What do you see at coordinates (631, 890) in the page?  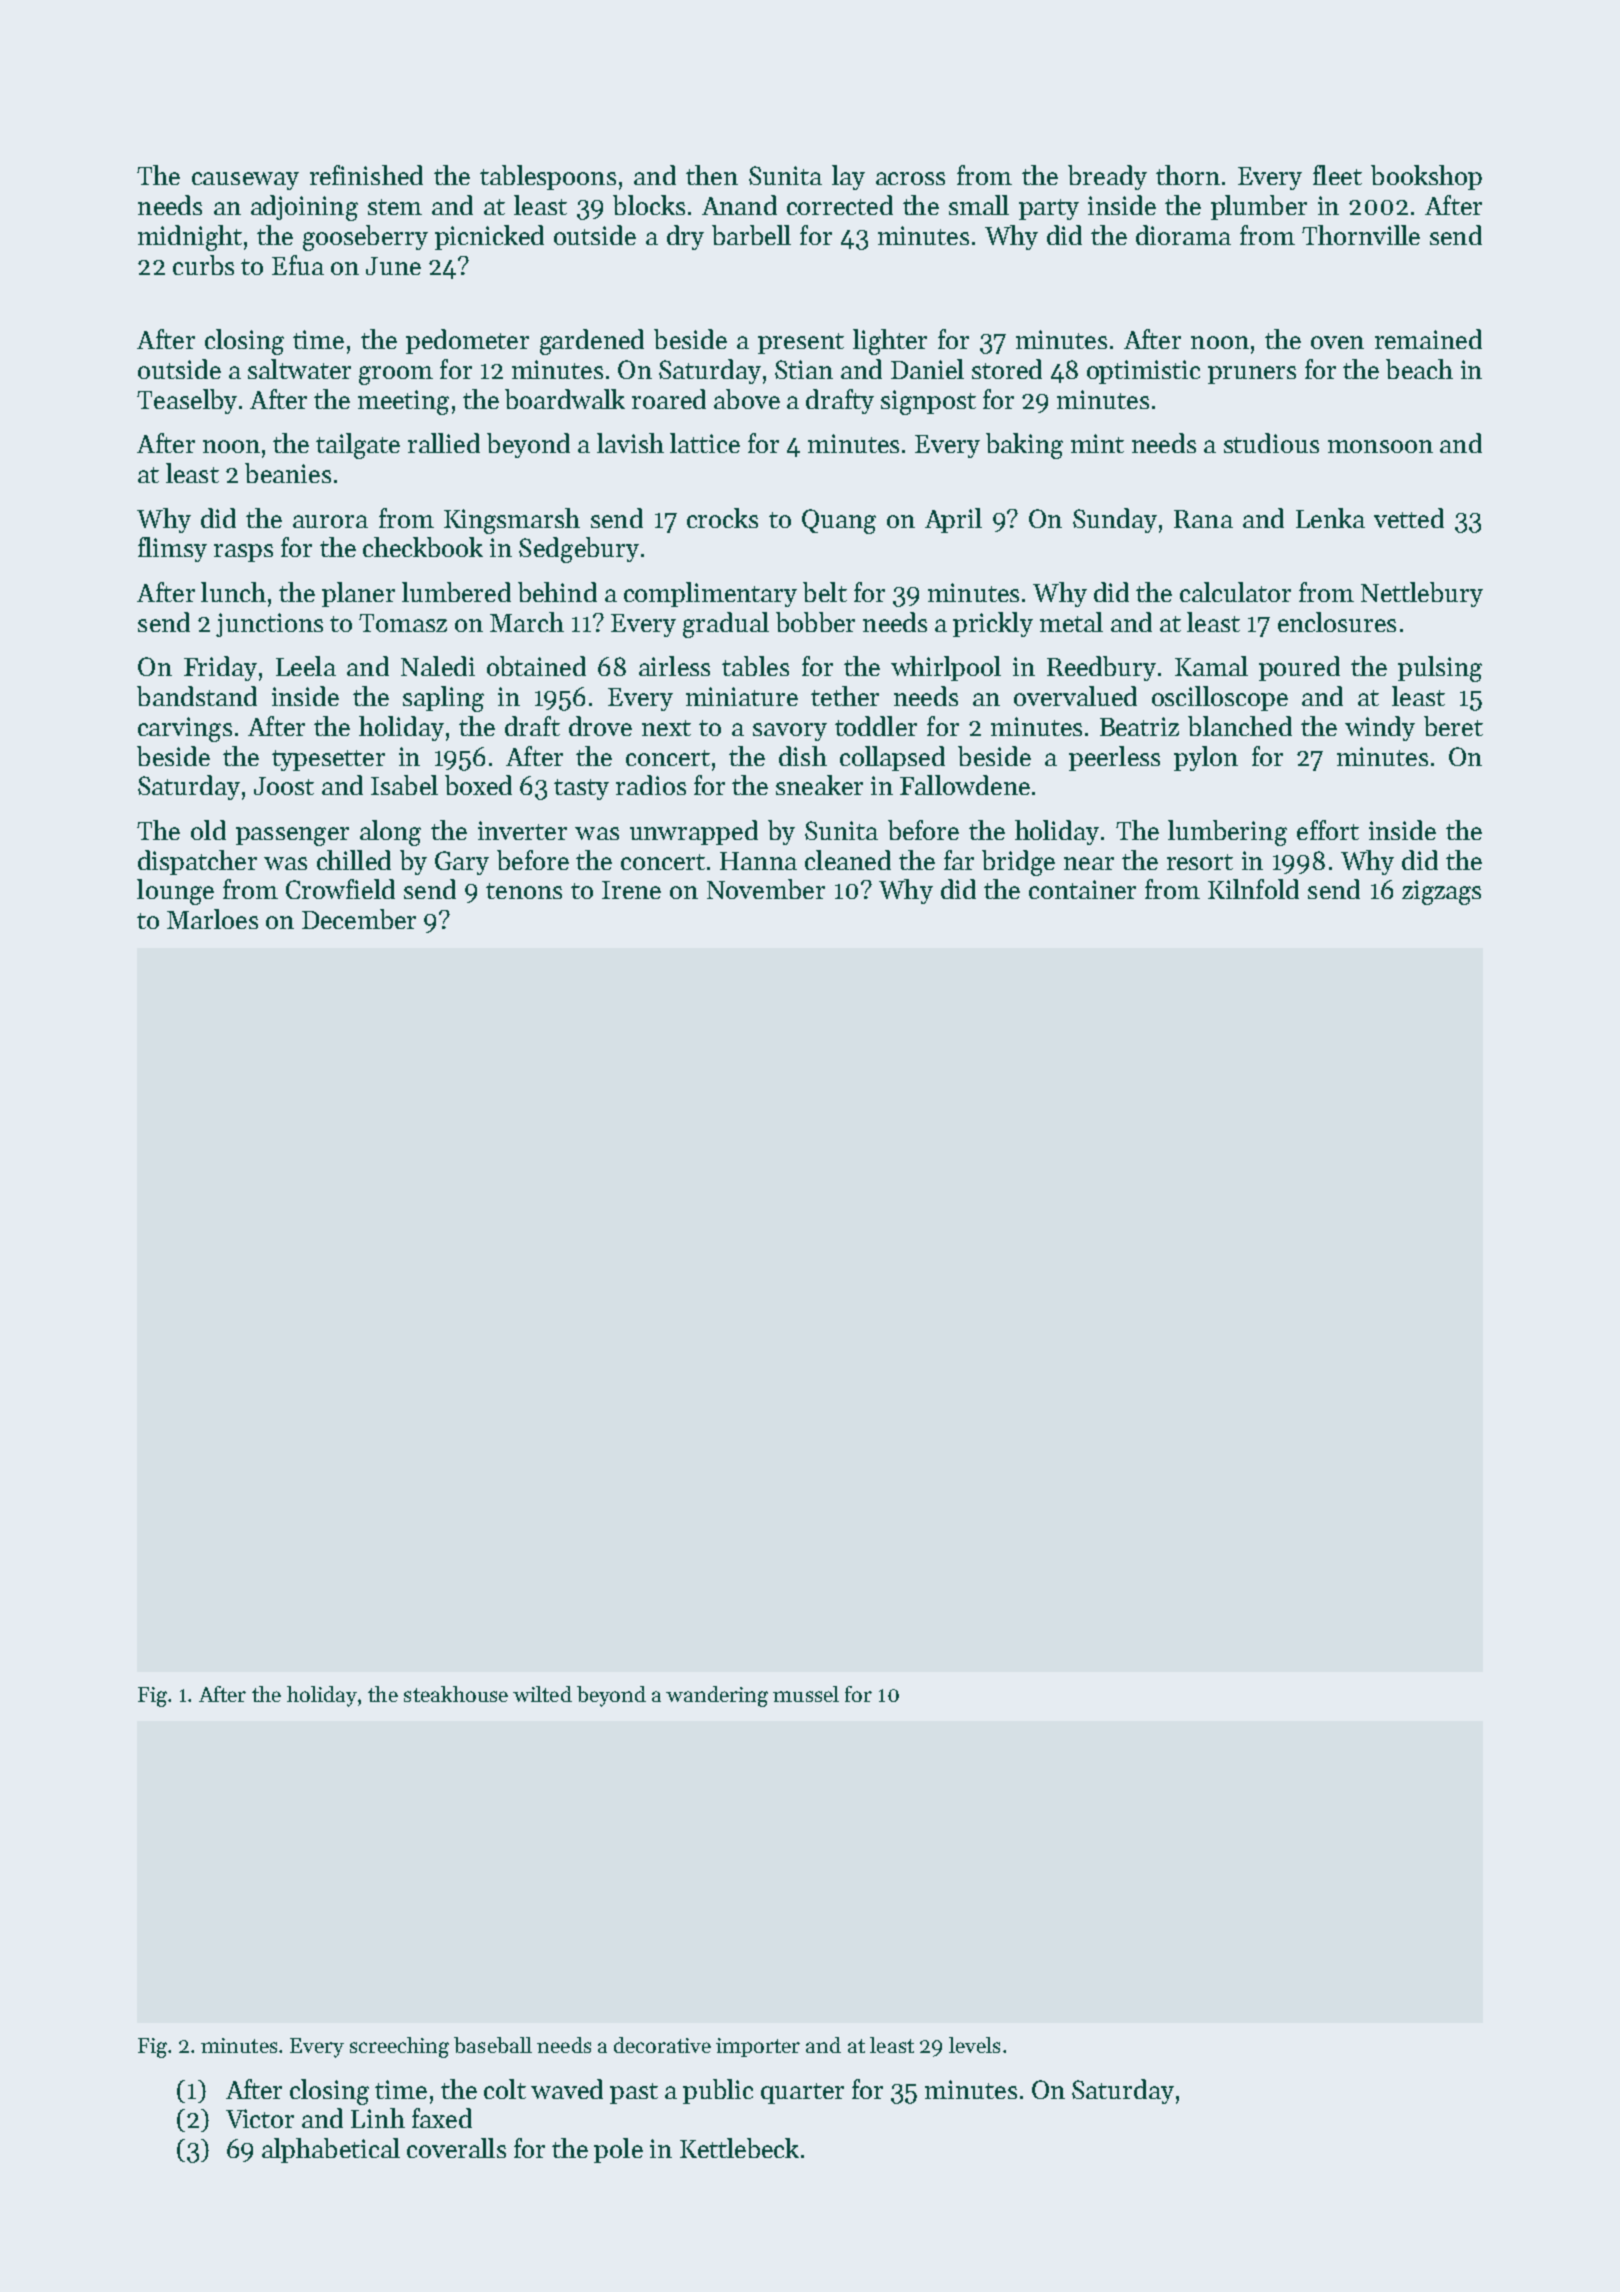 I see `Irene` at bounding box center [631, 890].
